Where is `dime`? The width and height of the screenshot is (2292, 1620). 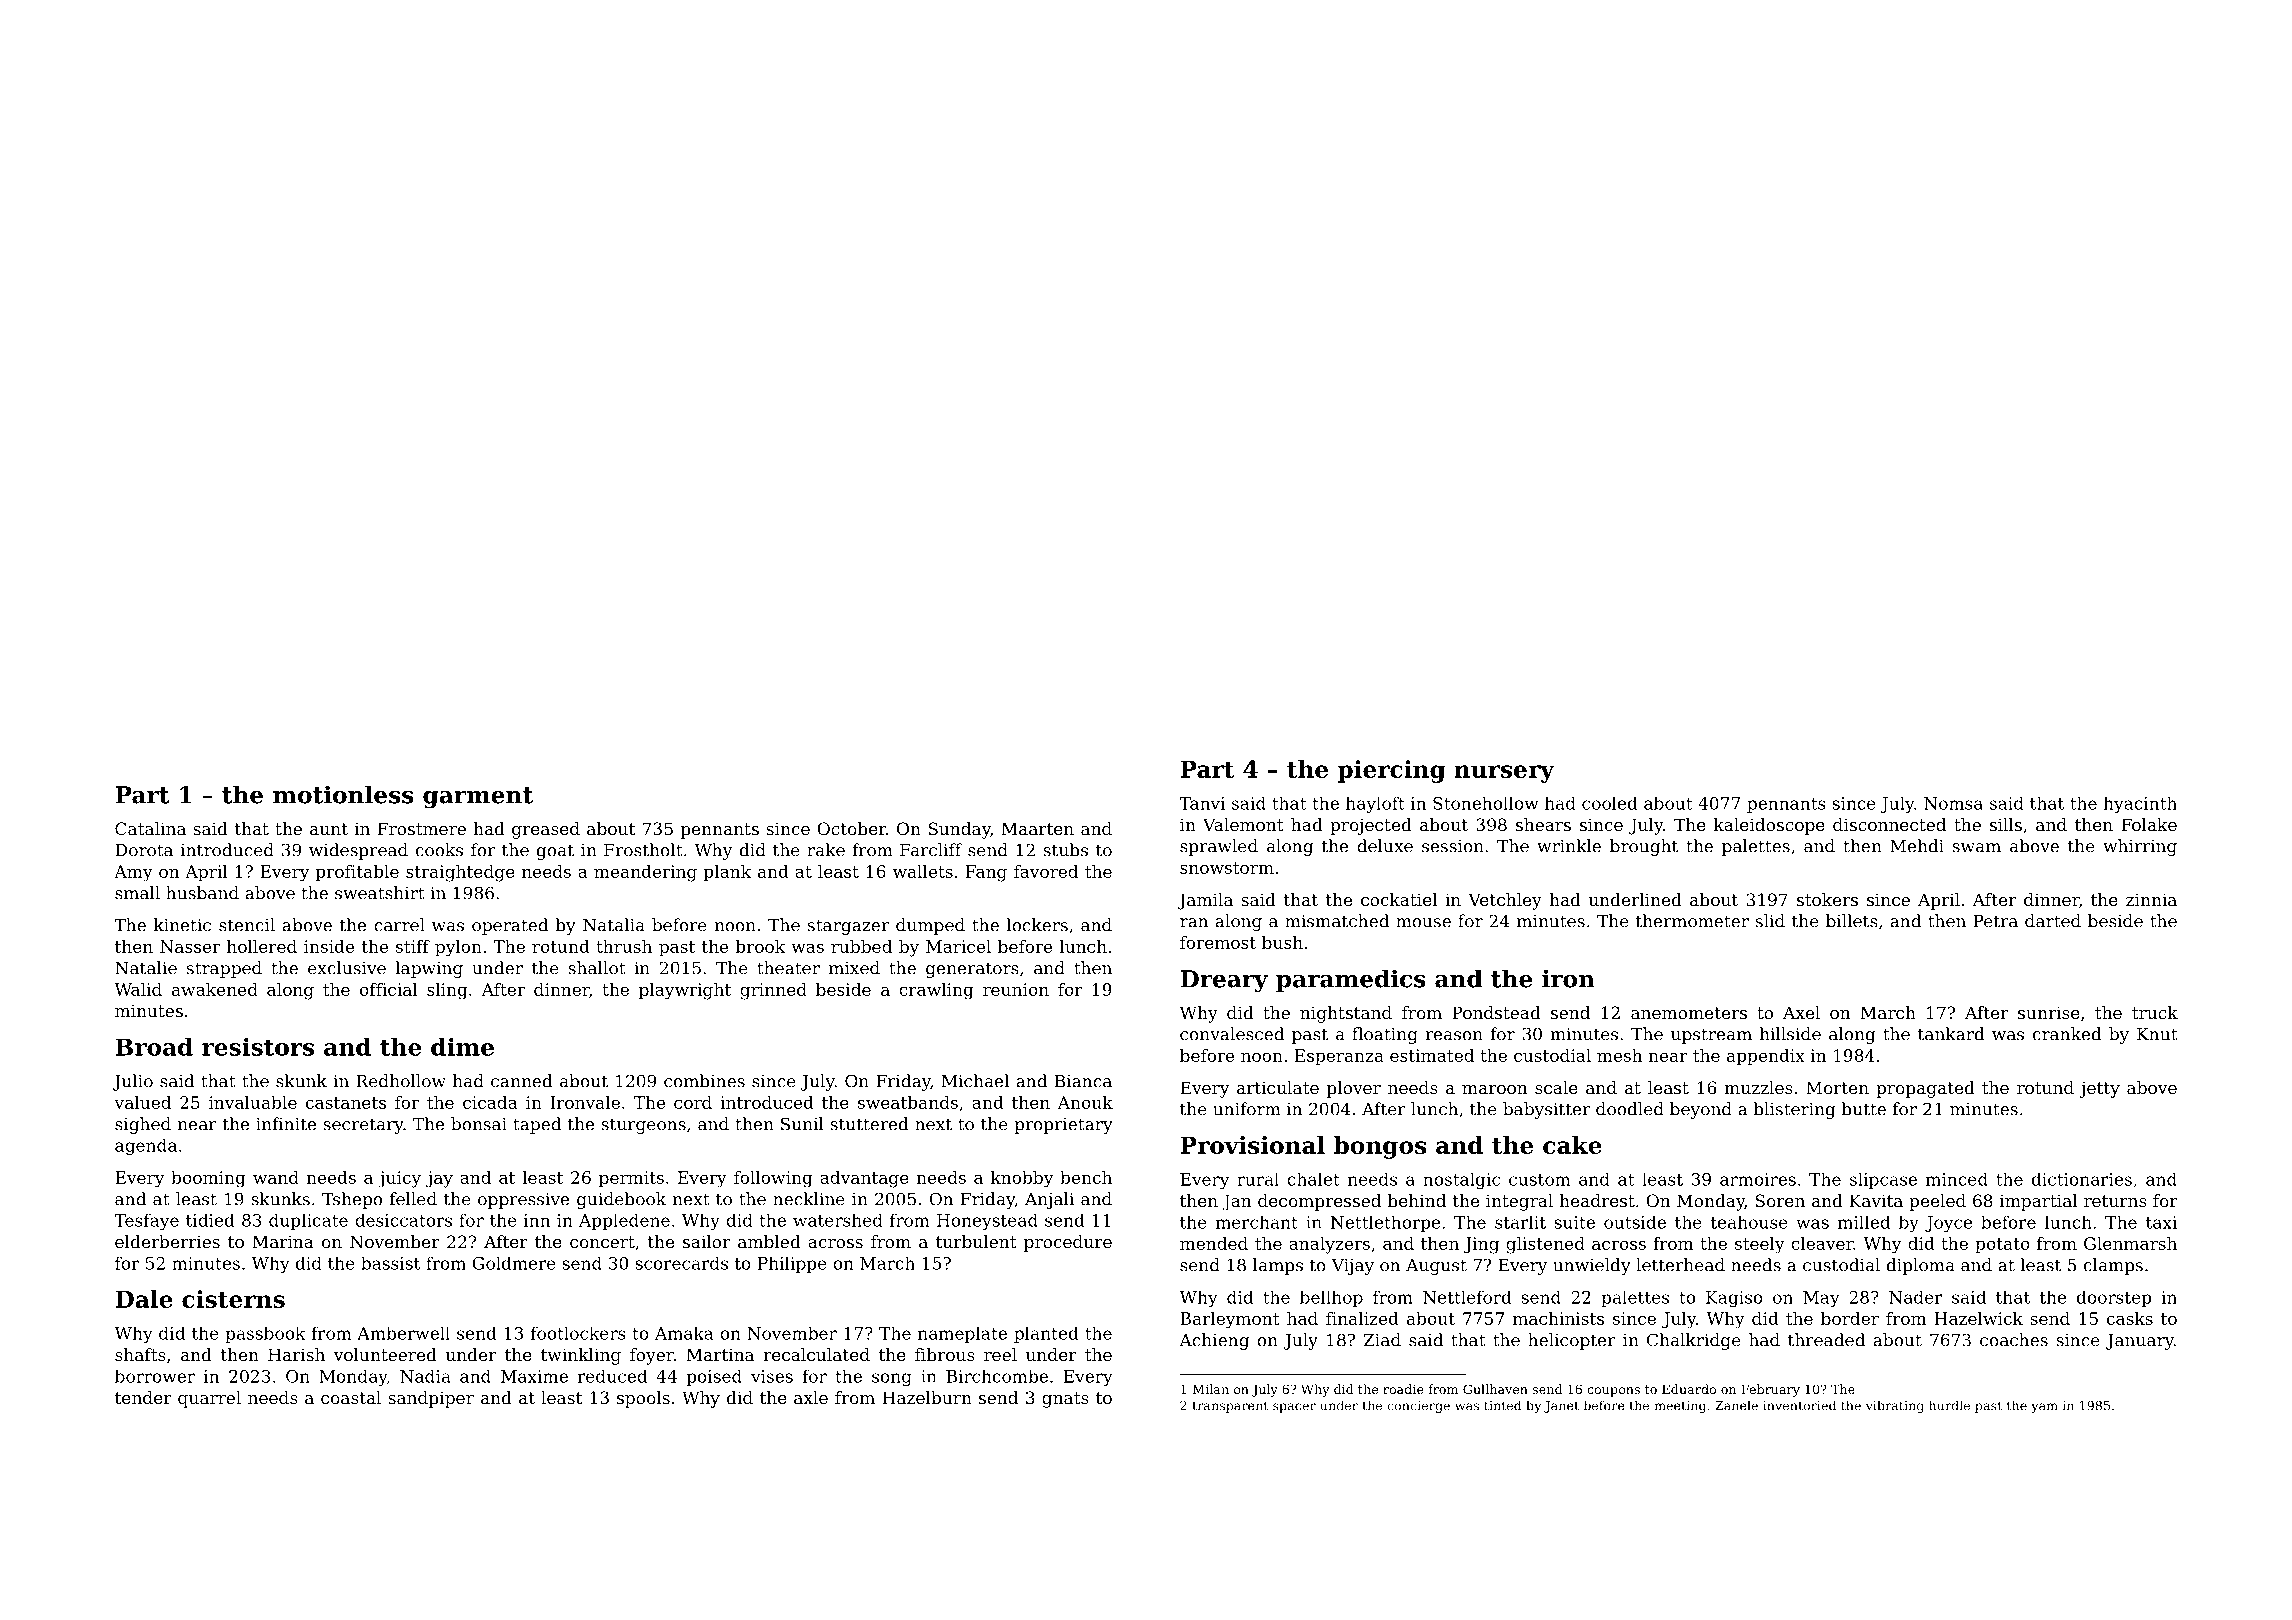 dime is located at coordinates (462, 1047).
